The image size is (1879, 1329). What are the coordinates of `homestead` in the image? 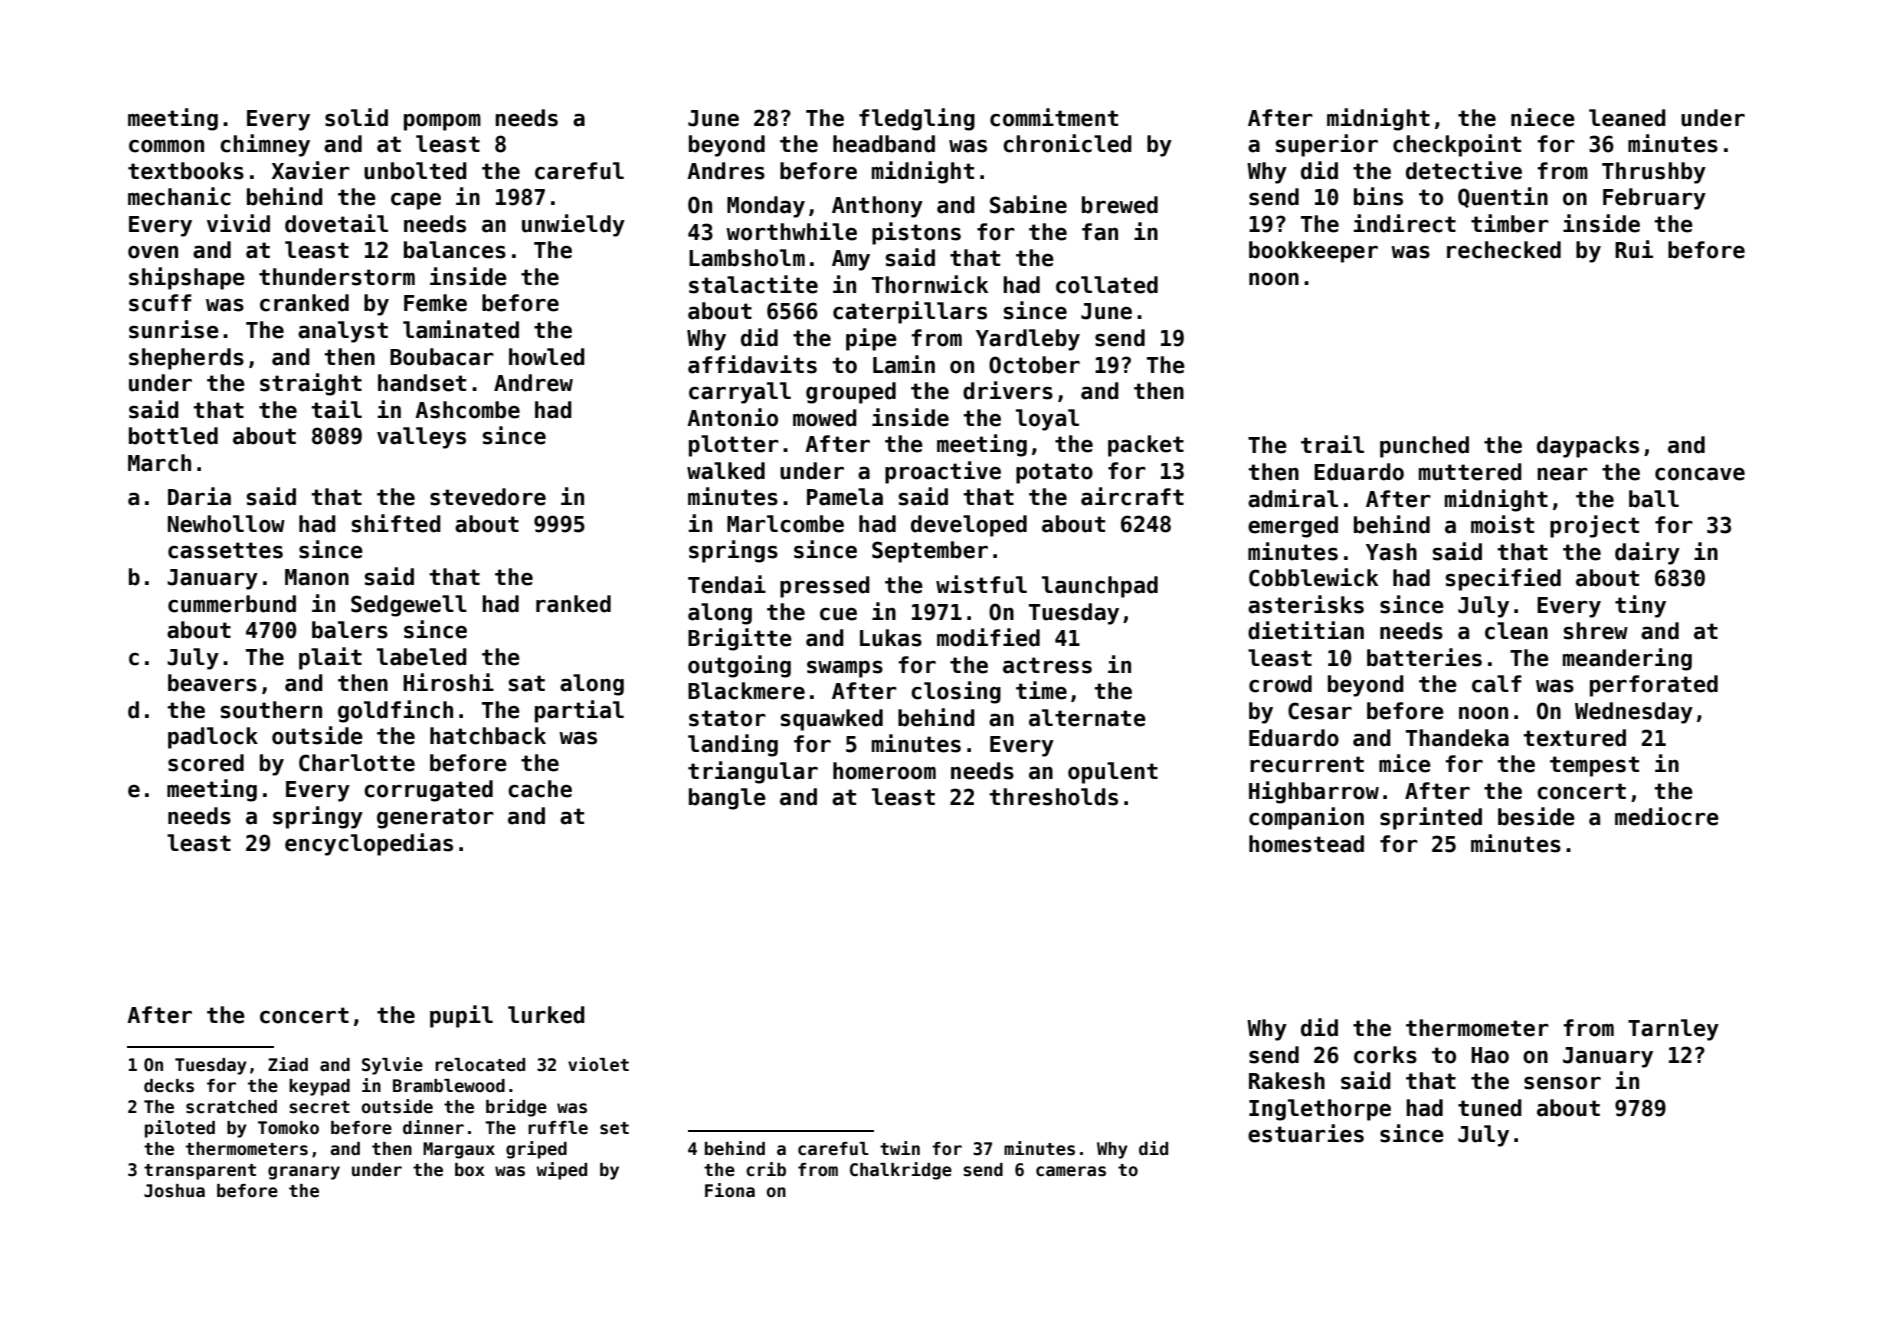 It's located at (1306, 844).
